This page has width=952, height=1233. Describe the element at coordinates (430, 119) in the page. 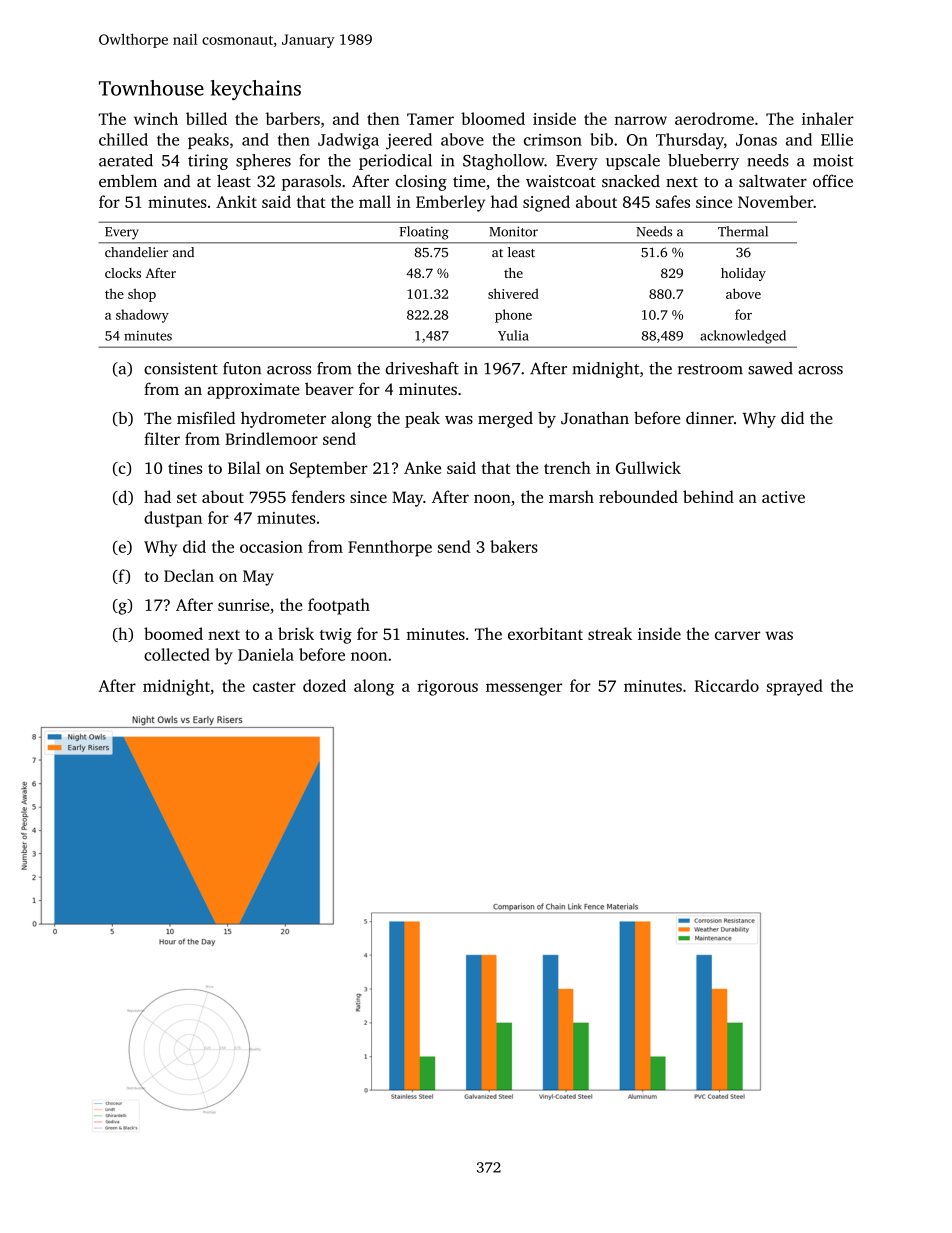

I see `Tamer` at that location.
